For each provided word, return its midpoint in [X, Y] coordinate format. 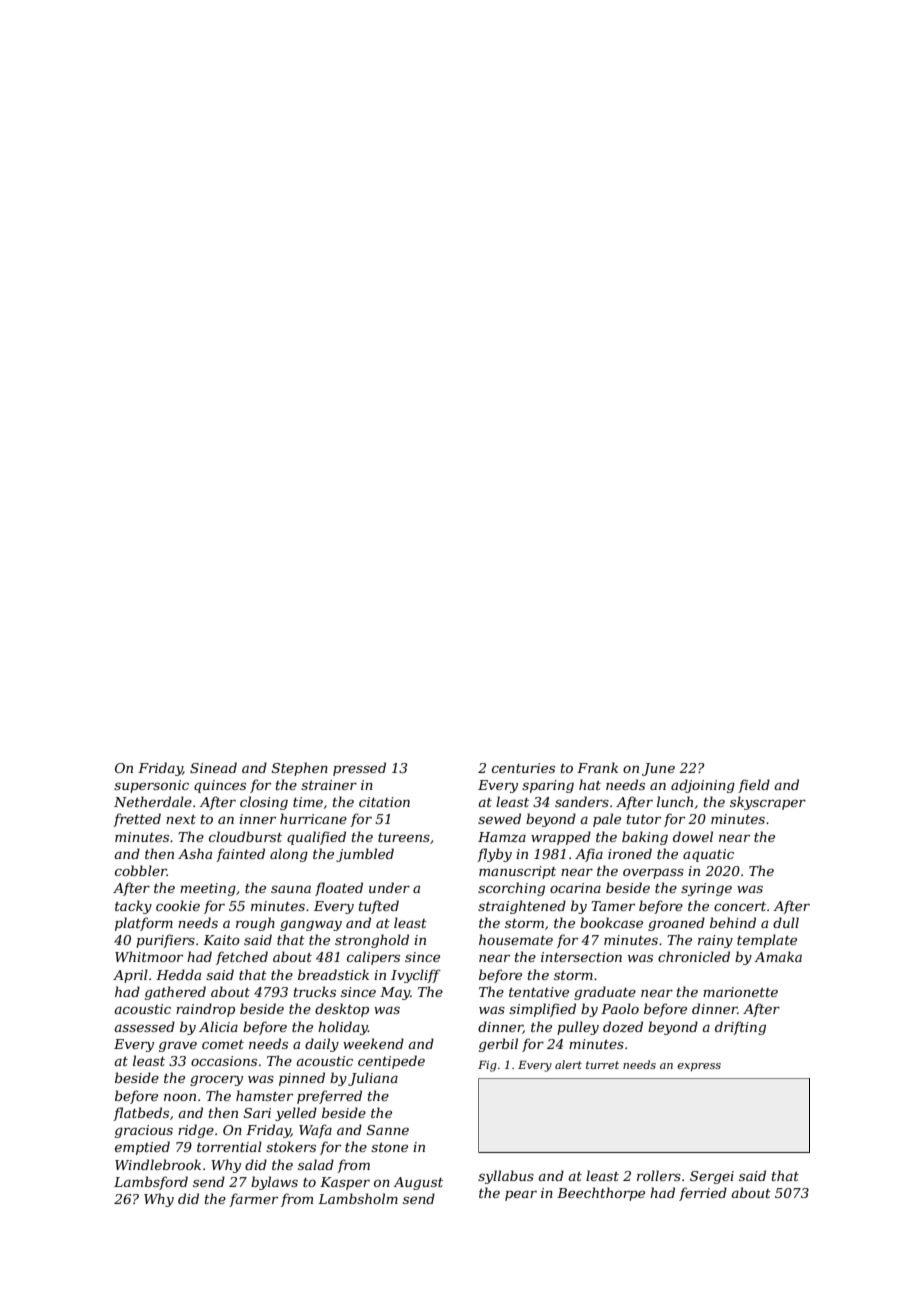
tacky [133, 907]
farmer [253, 1200]
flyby [494, 855]
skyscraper [768, 803]
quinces [220, 786]
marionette [740, 992]
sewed [499, 818]
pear [521, 1195]
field [754, 786]
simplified [542, 1010]
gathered [175, 993]
